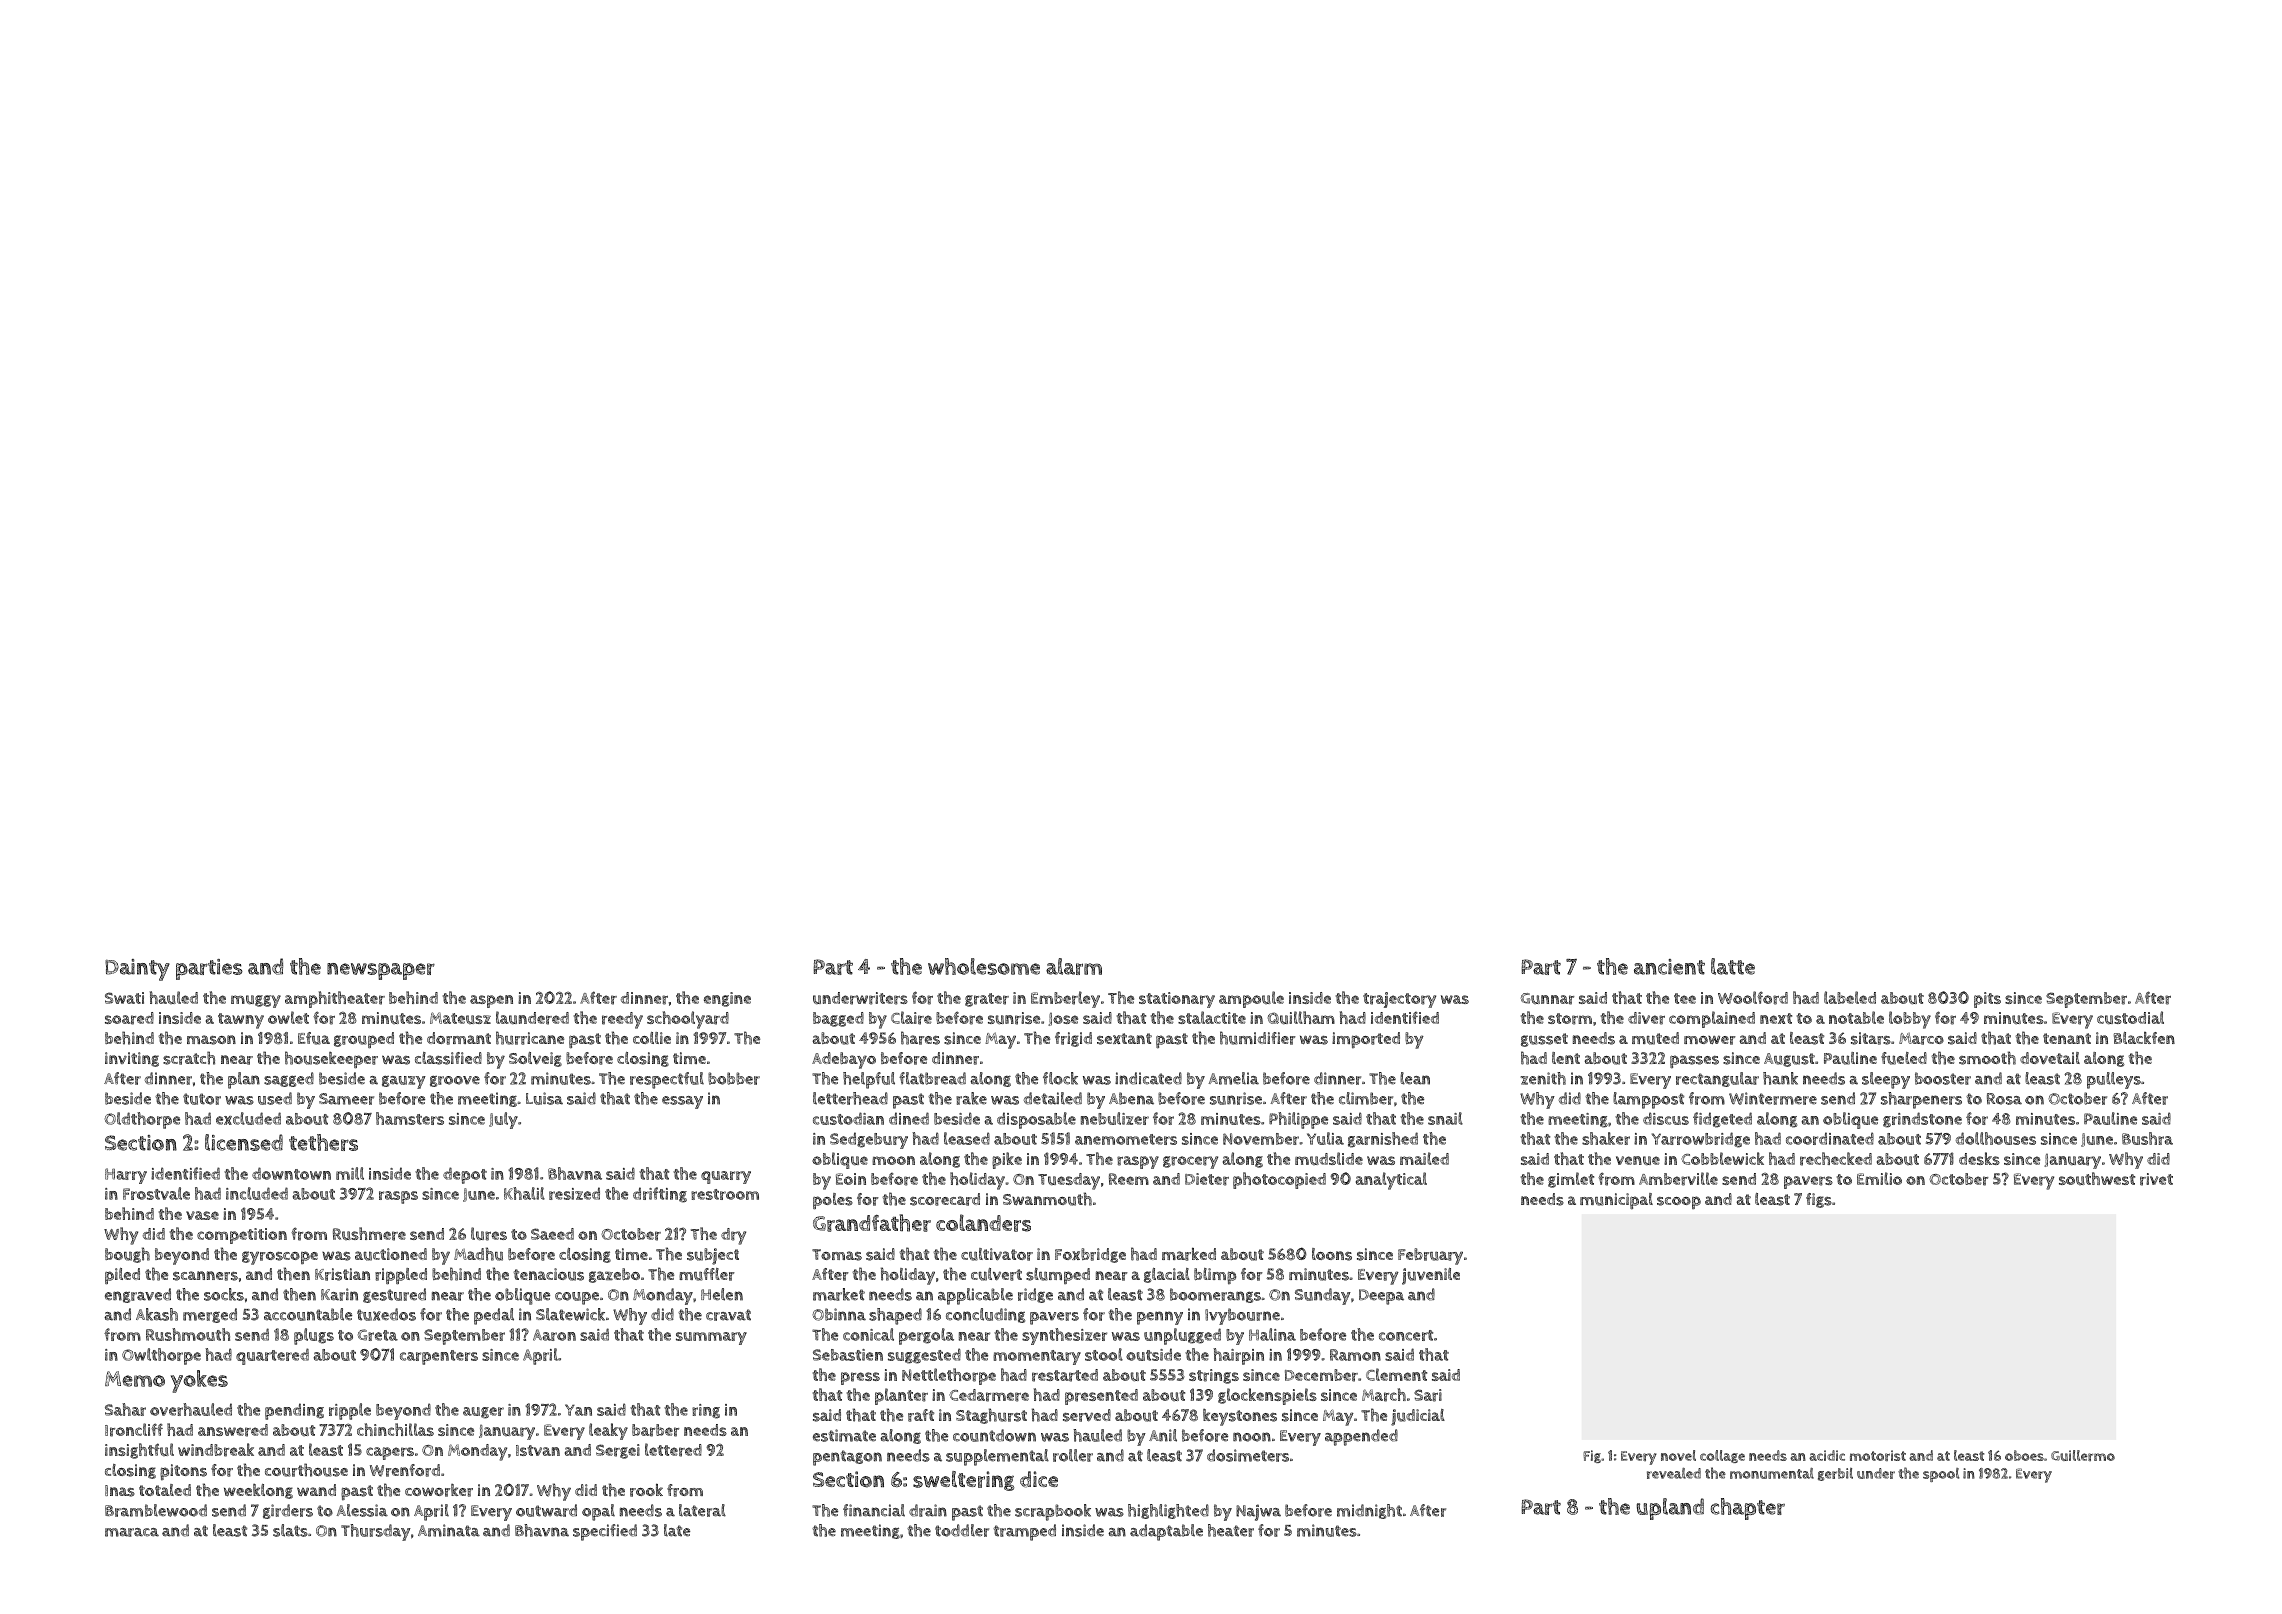  Describe the element at coordinates (1391, 1181) in the screenshot. I see `analytical` at that location.
